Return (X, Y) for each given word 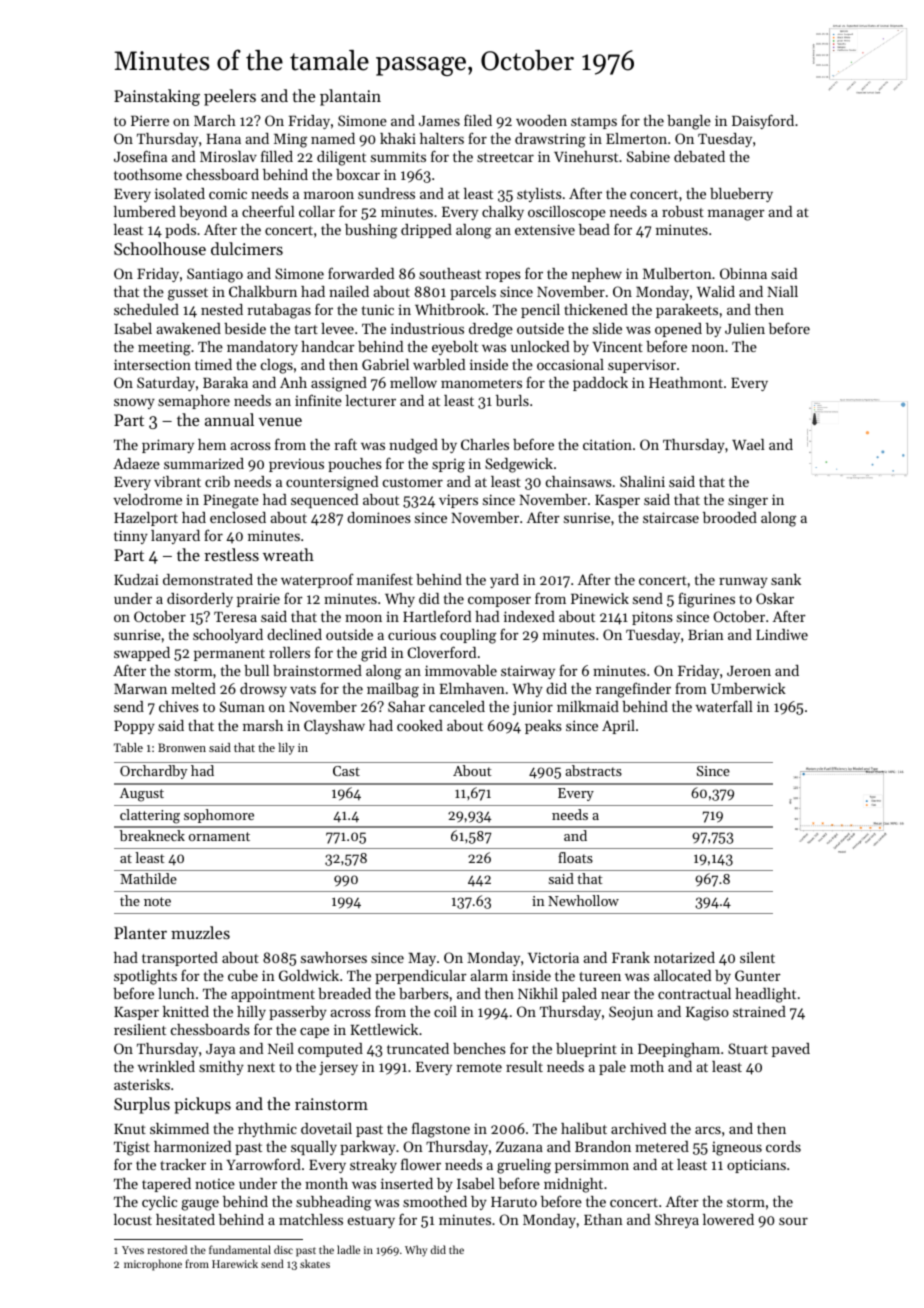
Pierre (150, 120)
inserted (407, 1183)
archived (638, 1128)
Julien (745, 328)
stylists (539, 195)
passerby (298, 1013)
